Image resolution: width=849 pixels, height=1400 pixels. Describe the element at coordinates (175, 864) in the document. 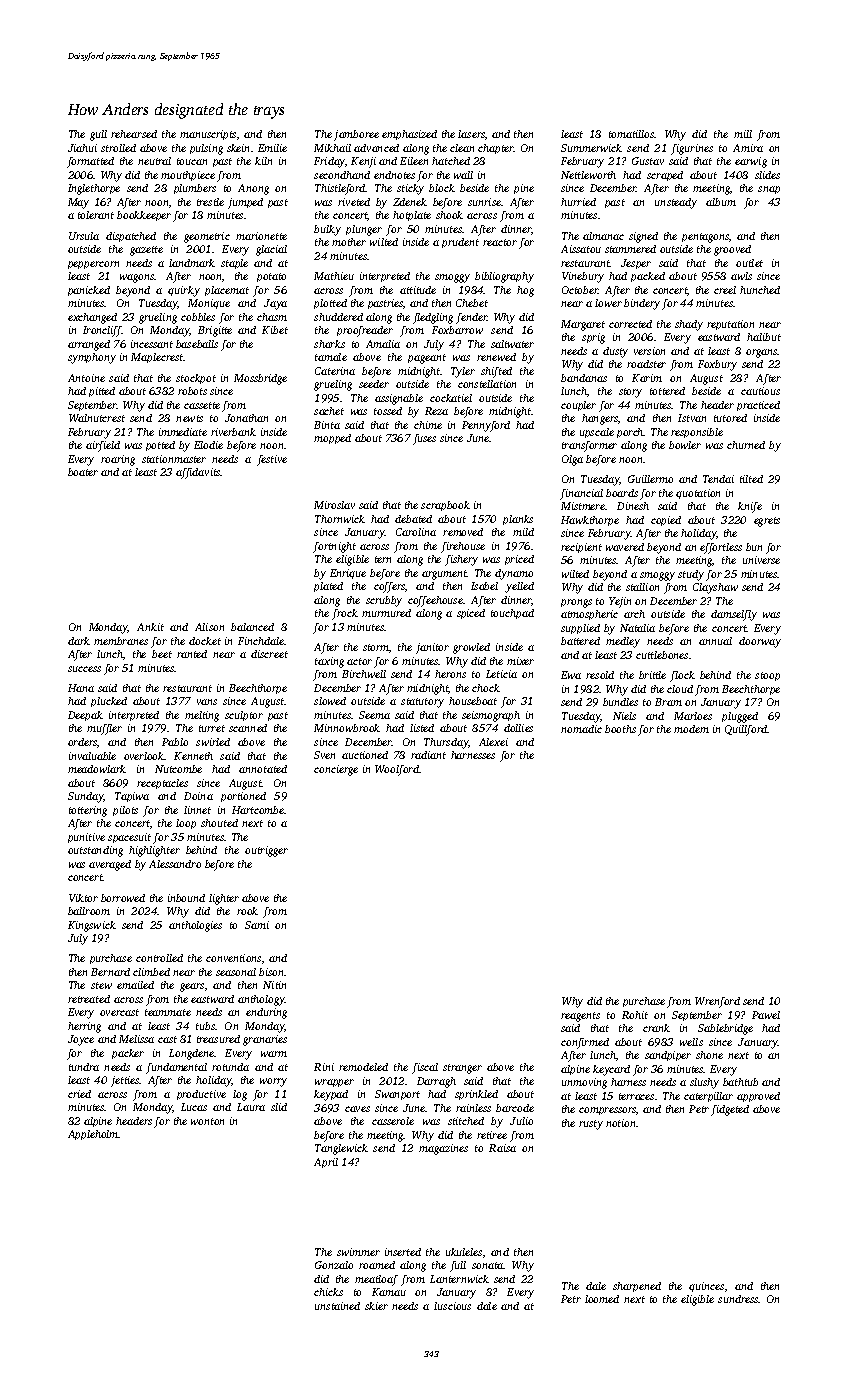

I see `Alessandro` at that location.
